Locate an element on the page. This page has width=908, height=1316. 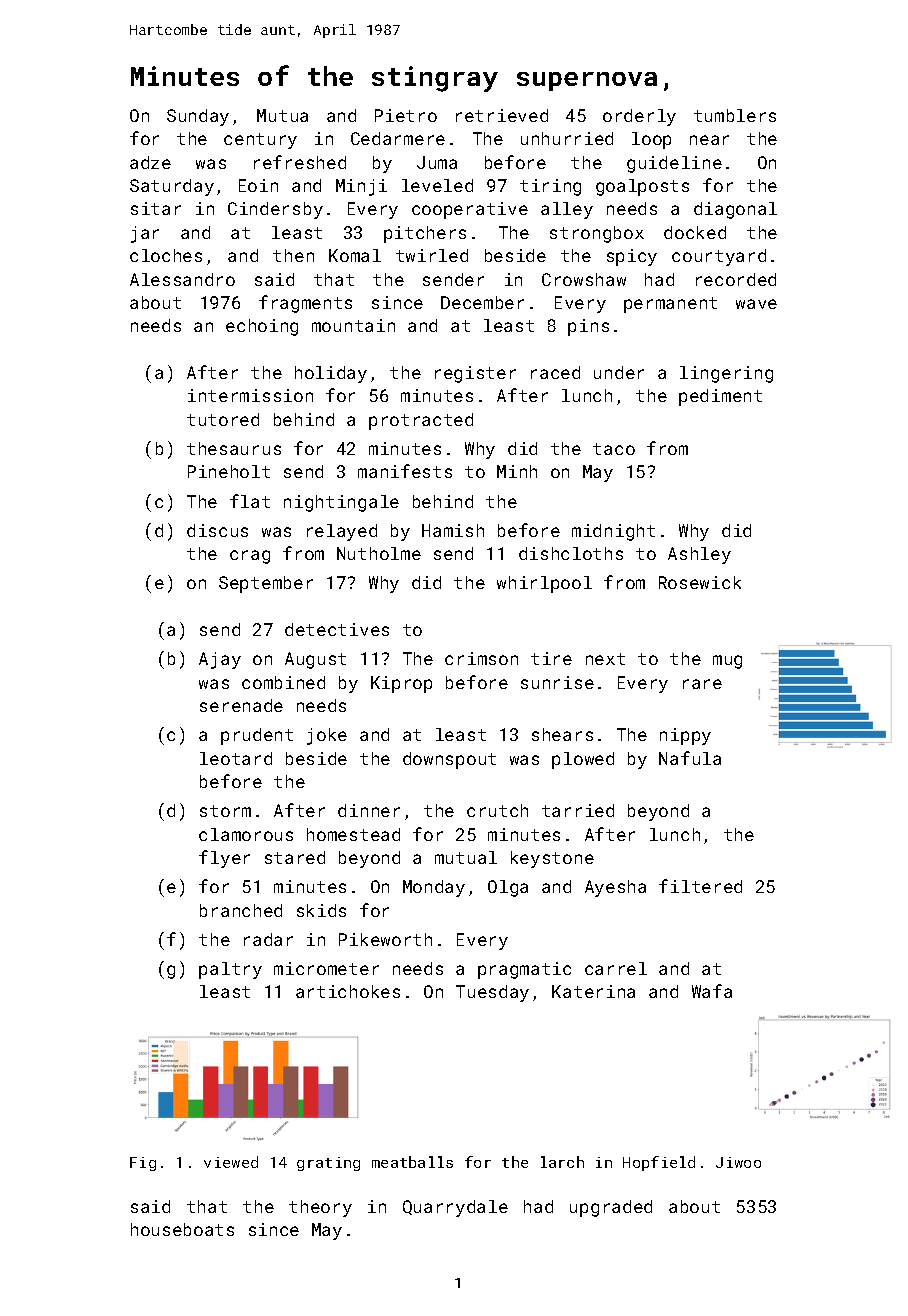
Wafa is located at coordinates (712, 991).
